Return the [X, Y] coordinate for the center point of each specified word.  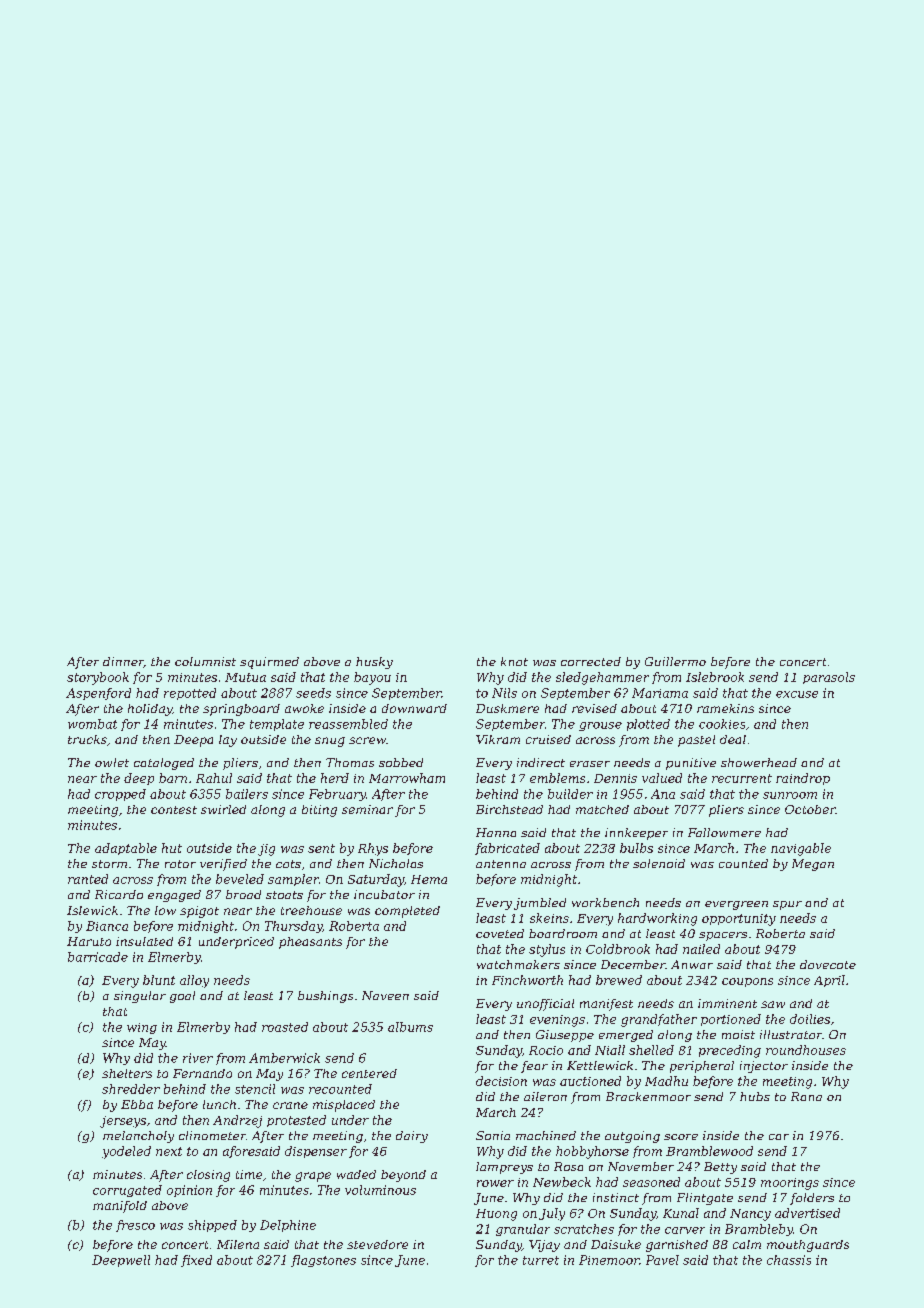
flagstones [323, 1261]
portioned [731, 1020]
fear [534, 1067]
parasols [829, 678]
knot [514, 661]
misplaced [344, 1106]
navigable [801, 849]
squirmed [269, 663]
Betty [720, 1168]
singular [140, 997]
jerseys [123, 1122]
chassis [789, 1260]
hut [172, 848]
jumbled [540, 904]
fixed [196, 1261]
